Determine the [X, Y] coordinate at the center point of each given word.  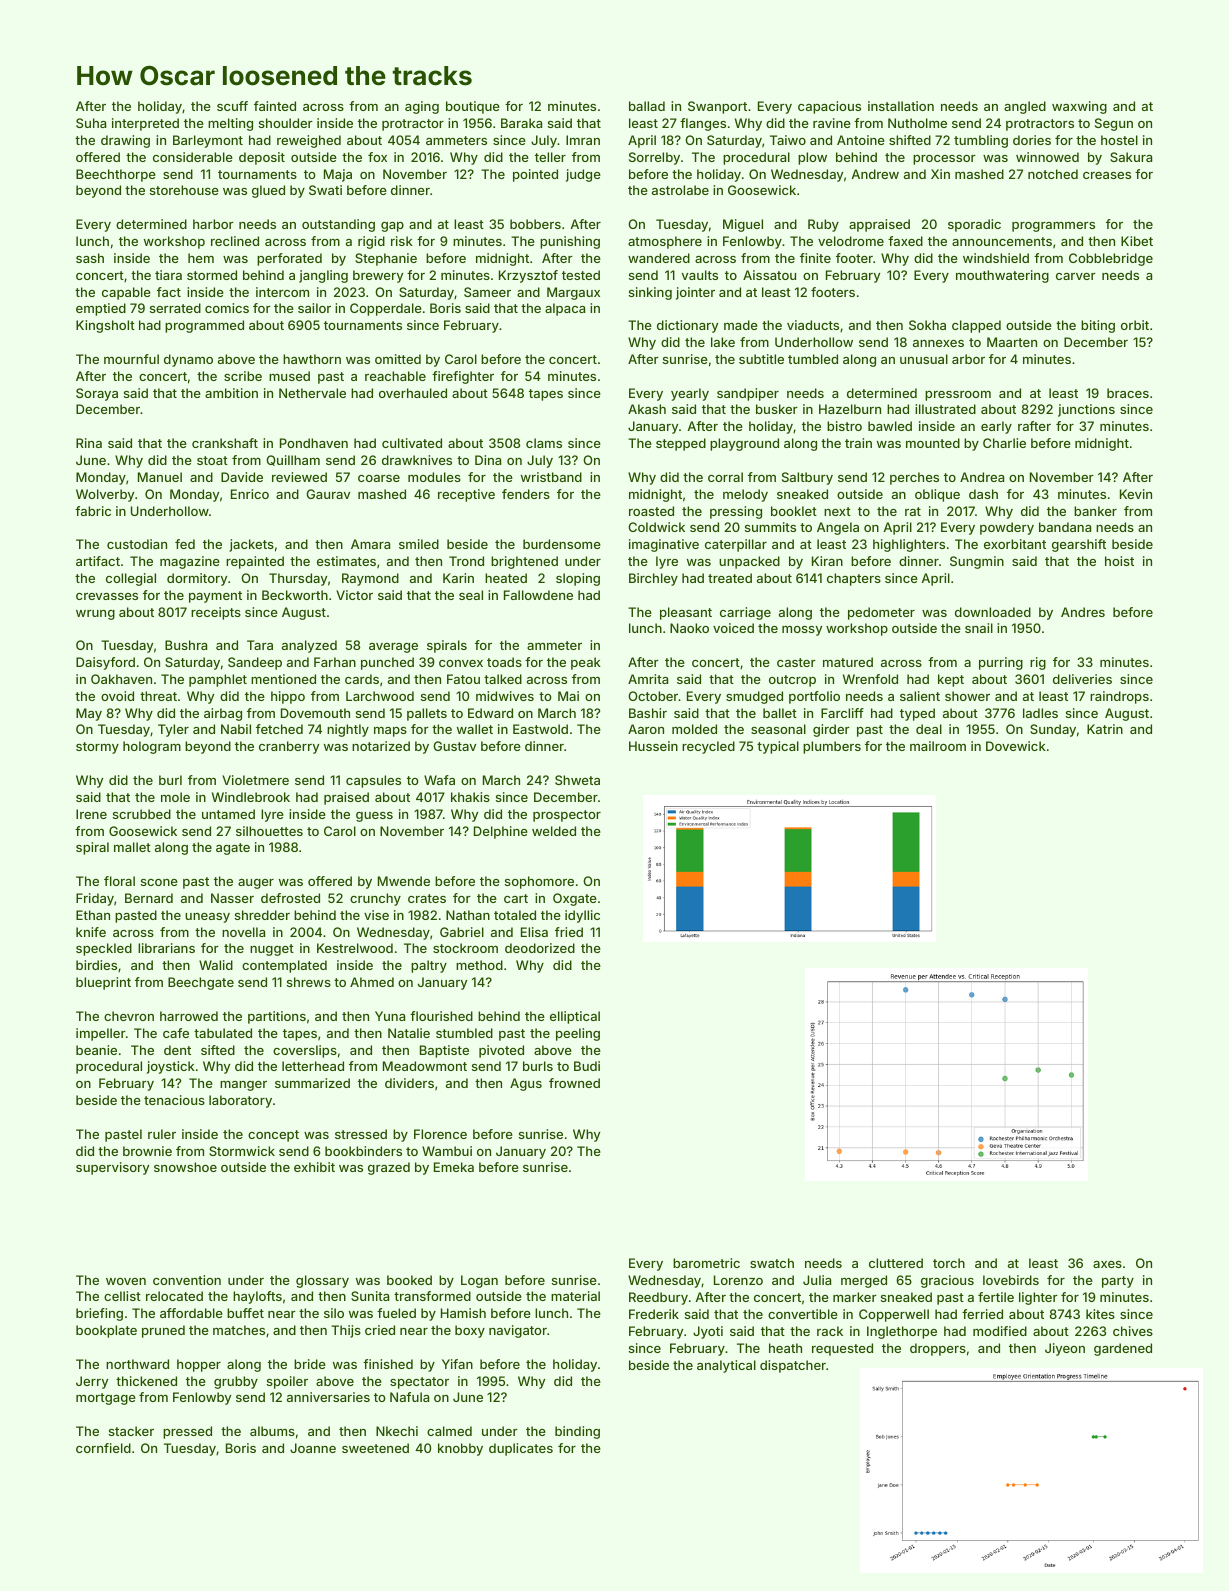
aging [422, 107]
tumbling [981, 141]
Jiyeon [1065, 1349]
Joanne [313, 1448]
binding [577, 1432]
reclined [235, 241]
